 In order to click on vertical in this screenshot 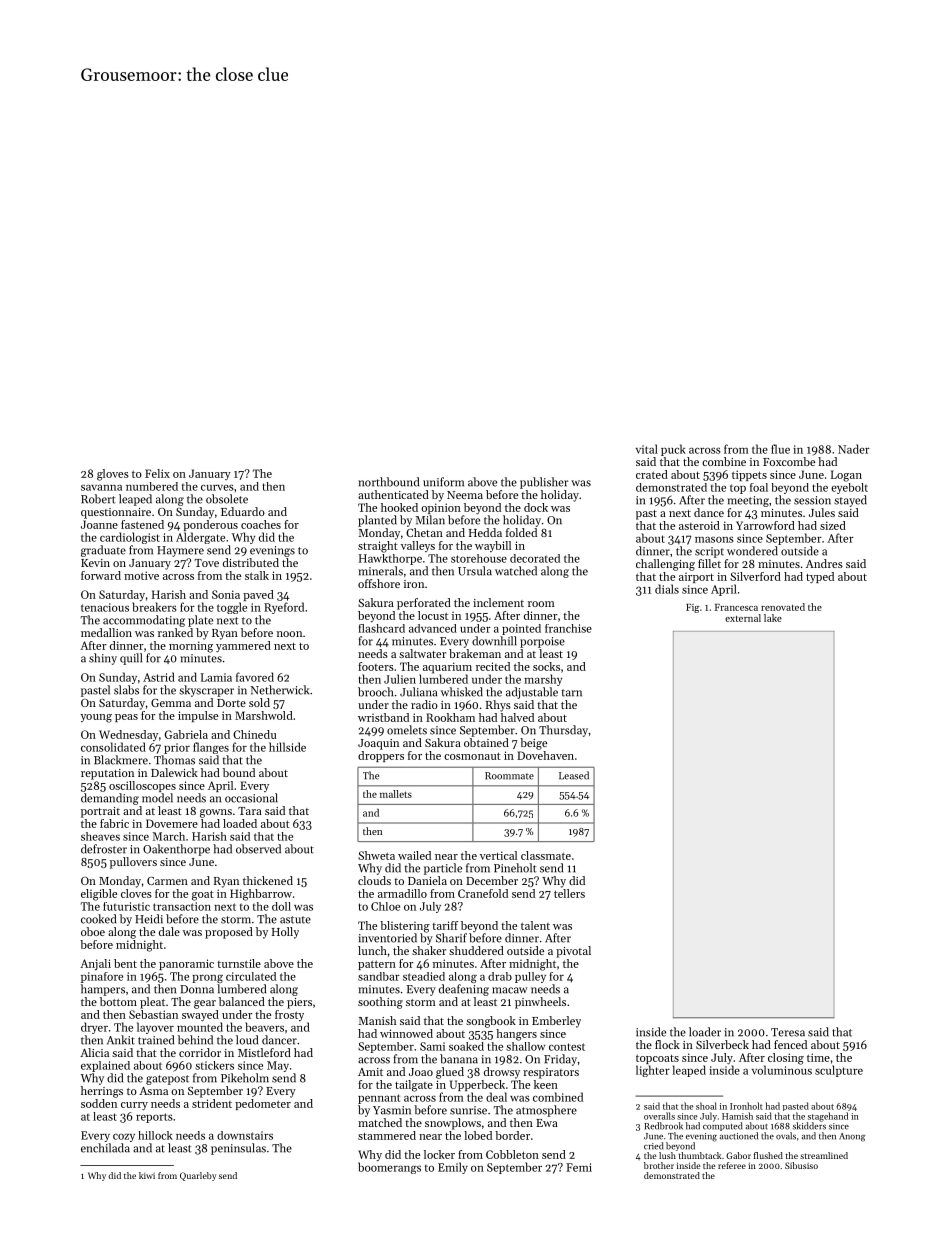, I will do `click(498, 855)`.
